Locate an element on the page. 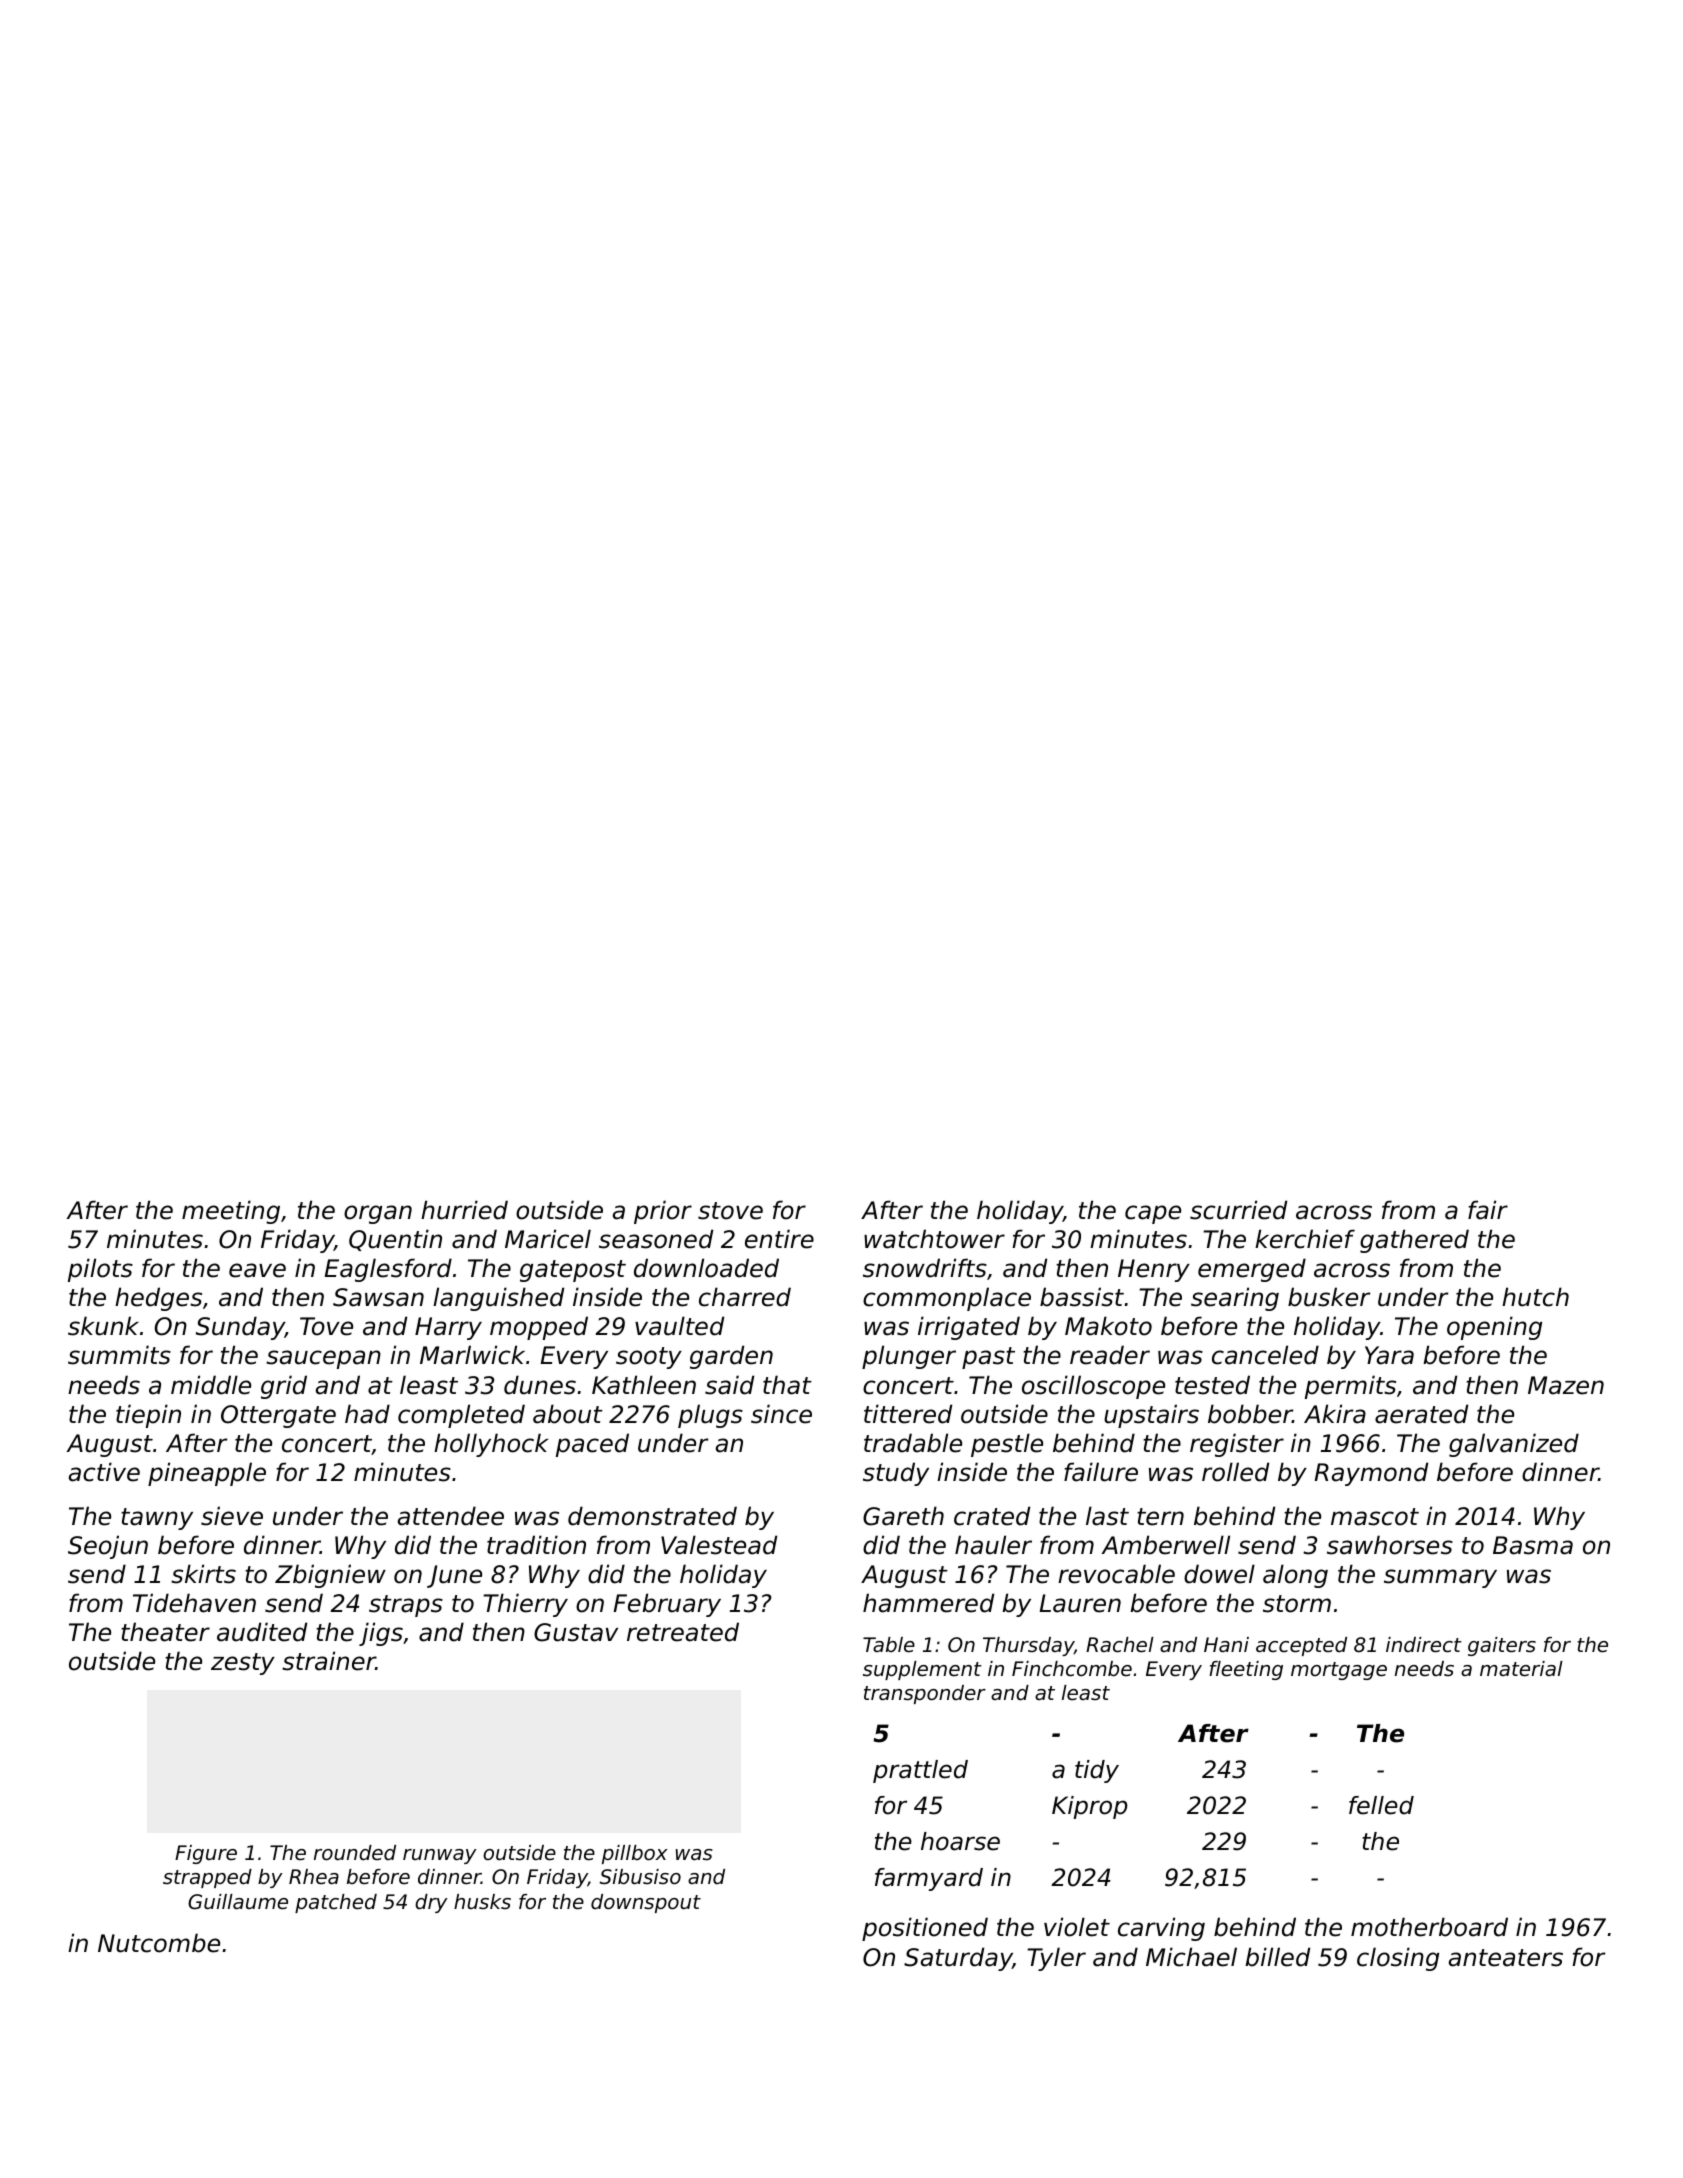 The height and width of the page is (2178, 1683). aerated is located at coordinates (1421, 1414).
